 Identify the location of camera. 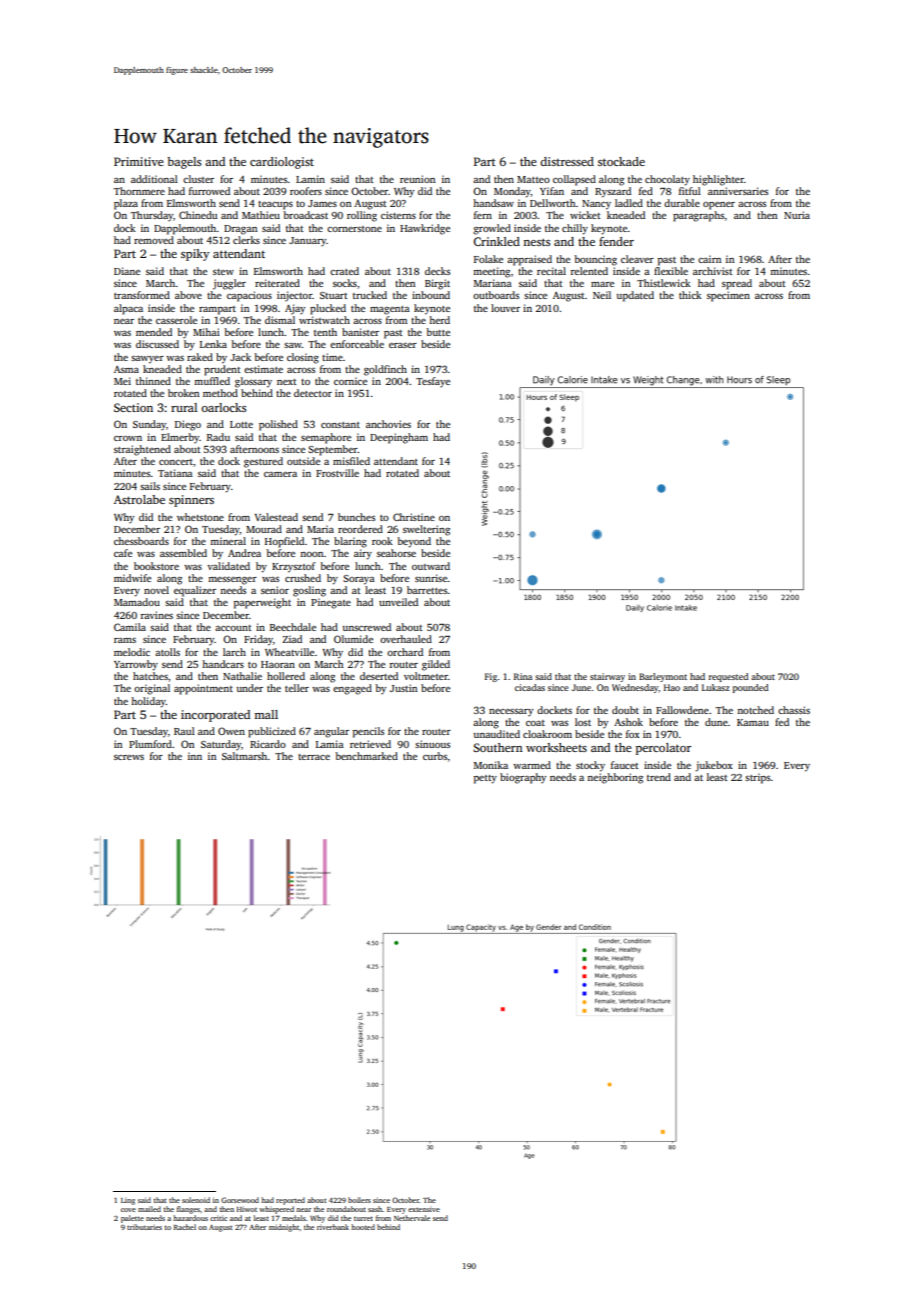
(280, 474).
